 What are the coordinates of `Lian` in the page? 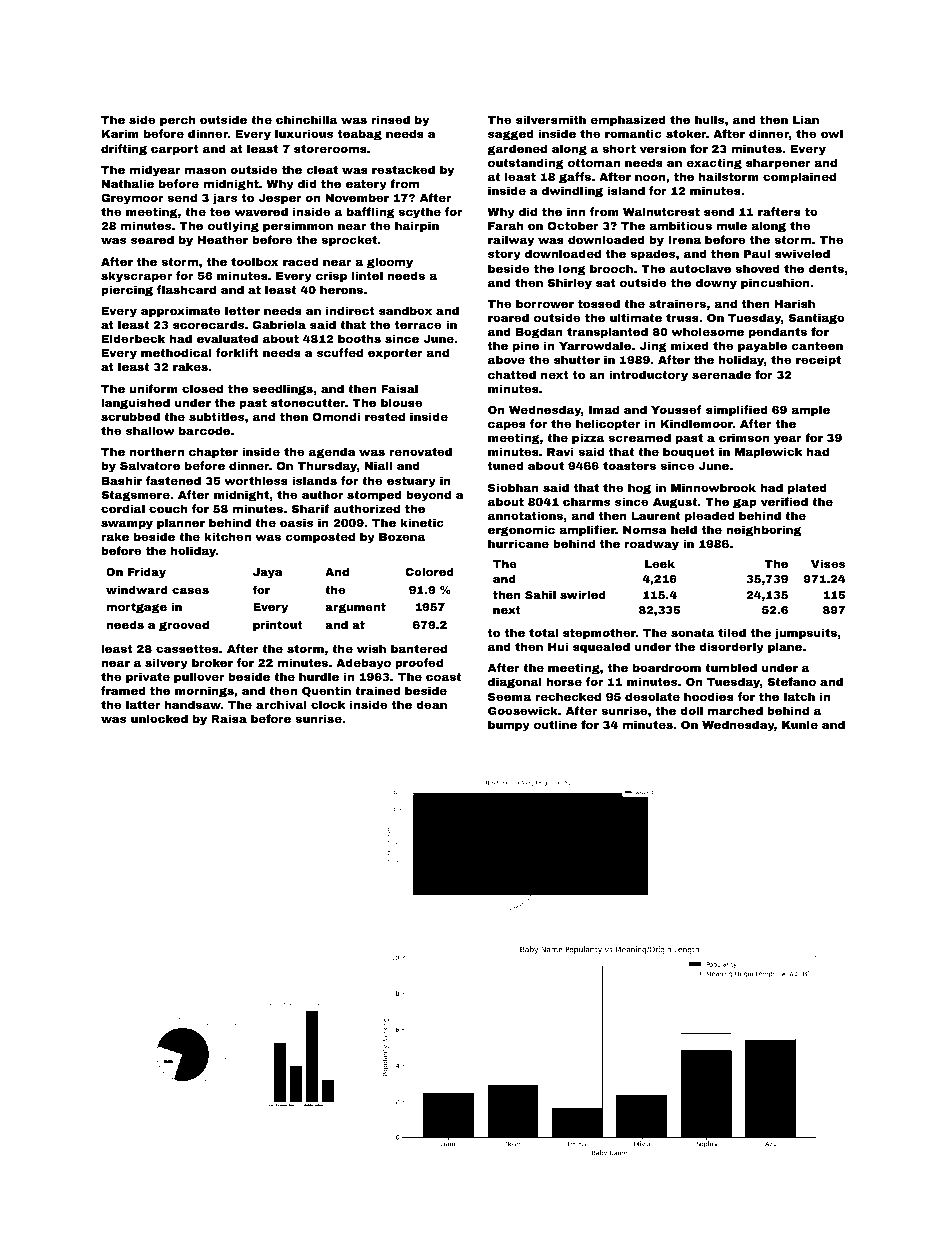 It's located at (806, 119).
